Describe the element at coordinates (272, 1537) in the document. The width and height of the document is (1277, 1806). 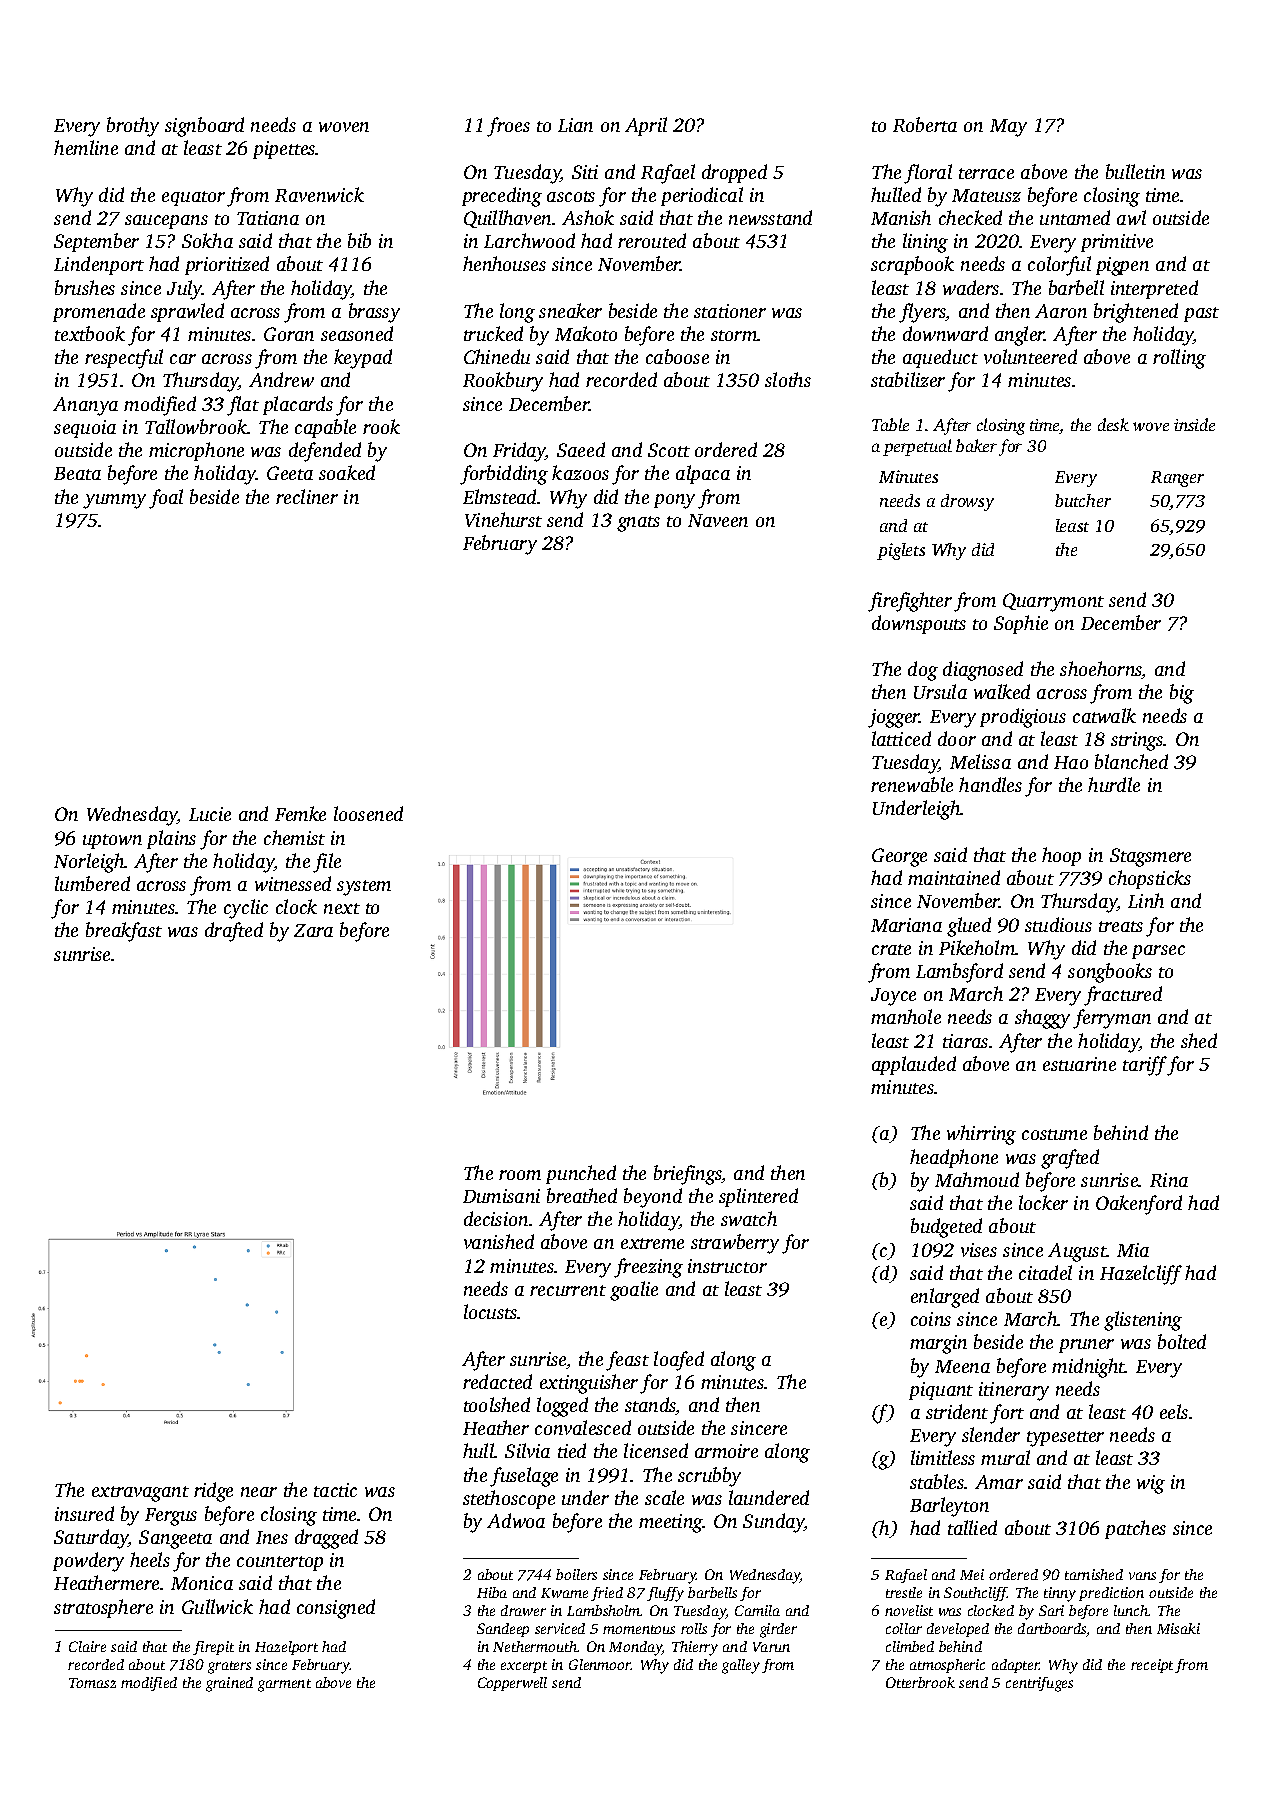
I see `Ines` at that location.
